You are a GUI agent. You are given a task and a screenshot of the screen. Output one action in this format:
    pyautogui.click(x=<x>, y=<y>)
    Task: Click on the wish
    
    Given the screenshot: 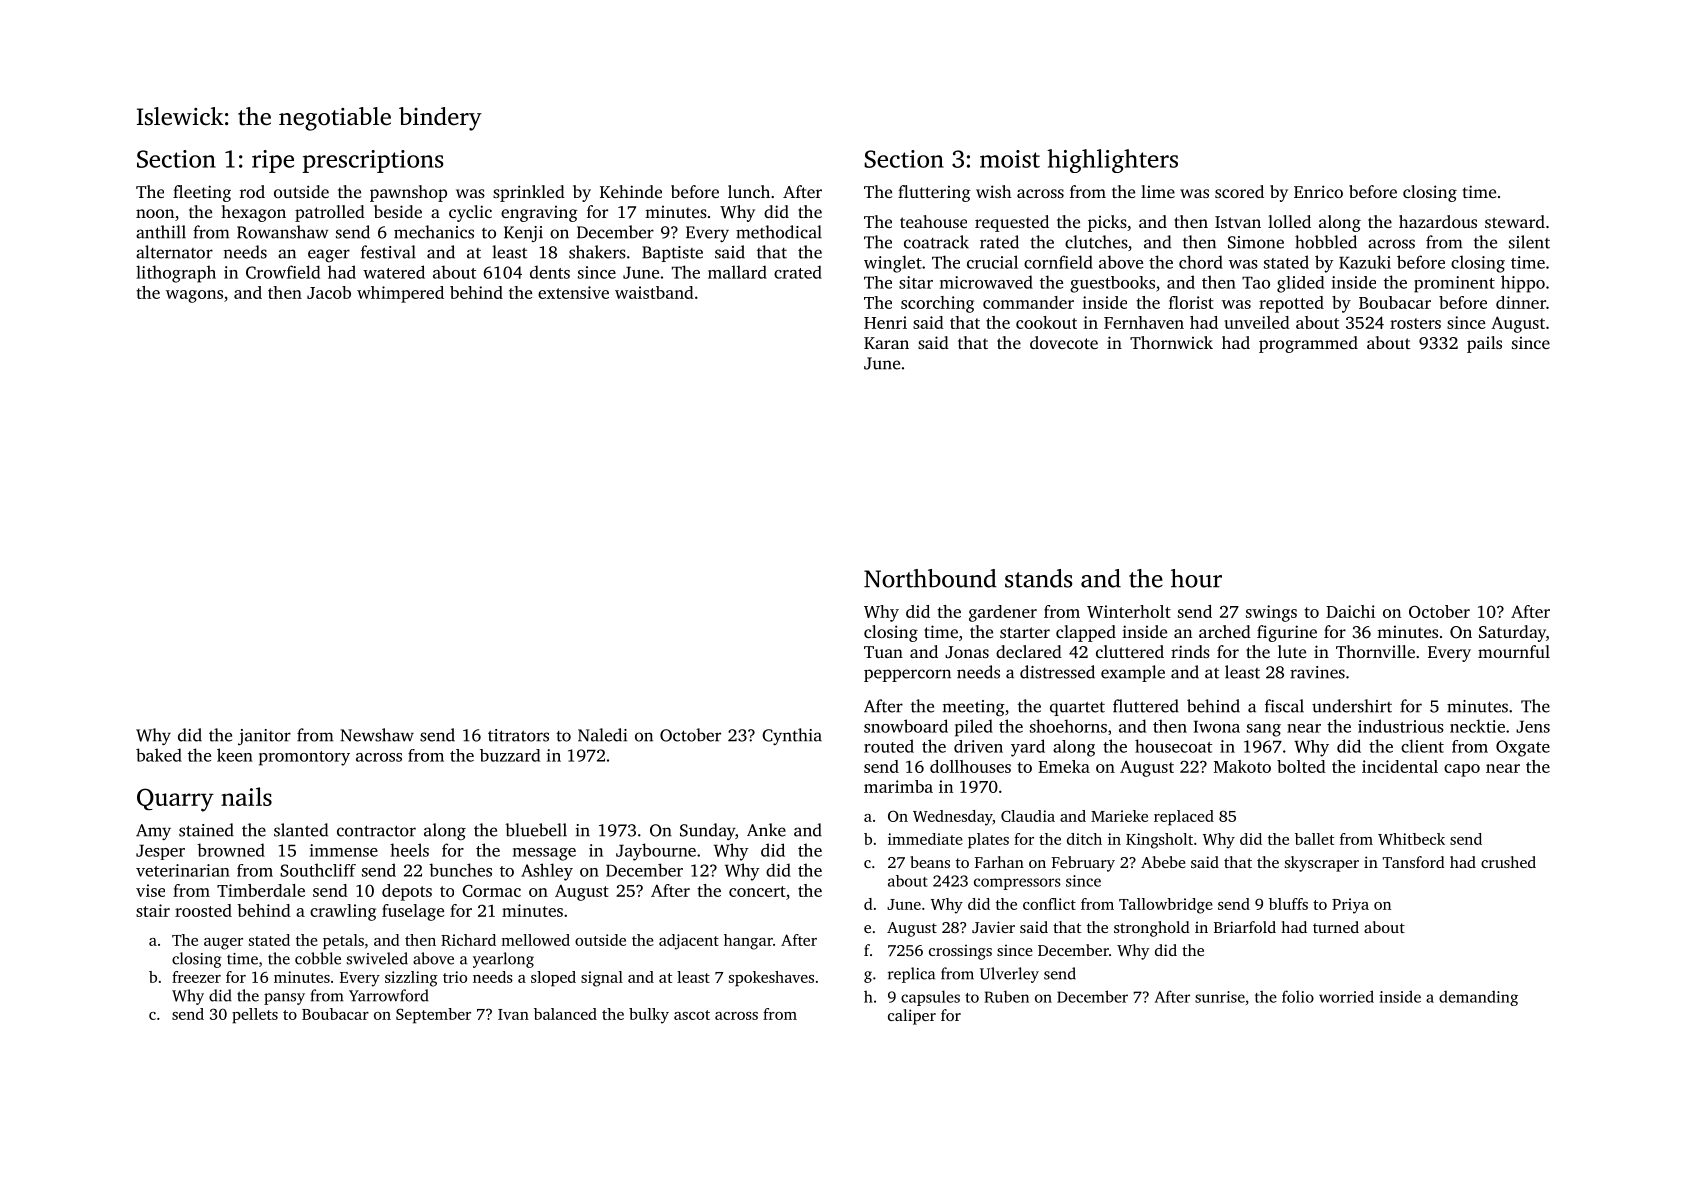 What is the action you would take?
    pyautogui.click(x=994, y=191)
